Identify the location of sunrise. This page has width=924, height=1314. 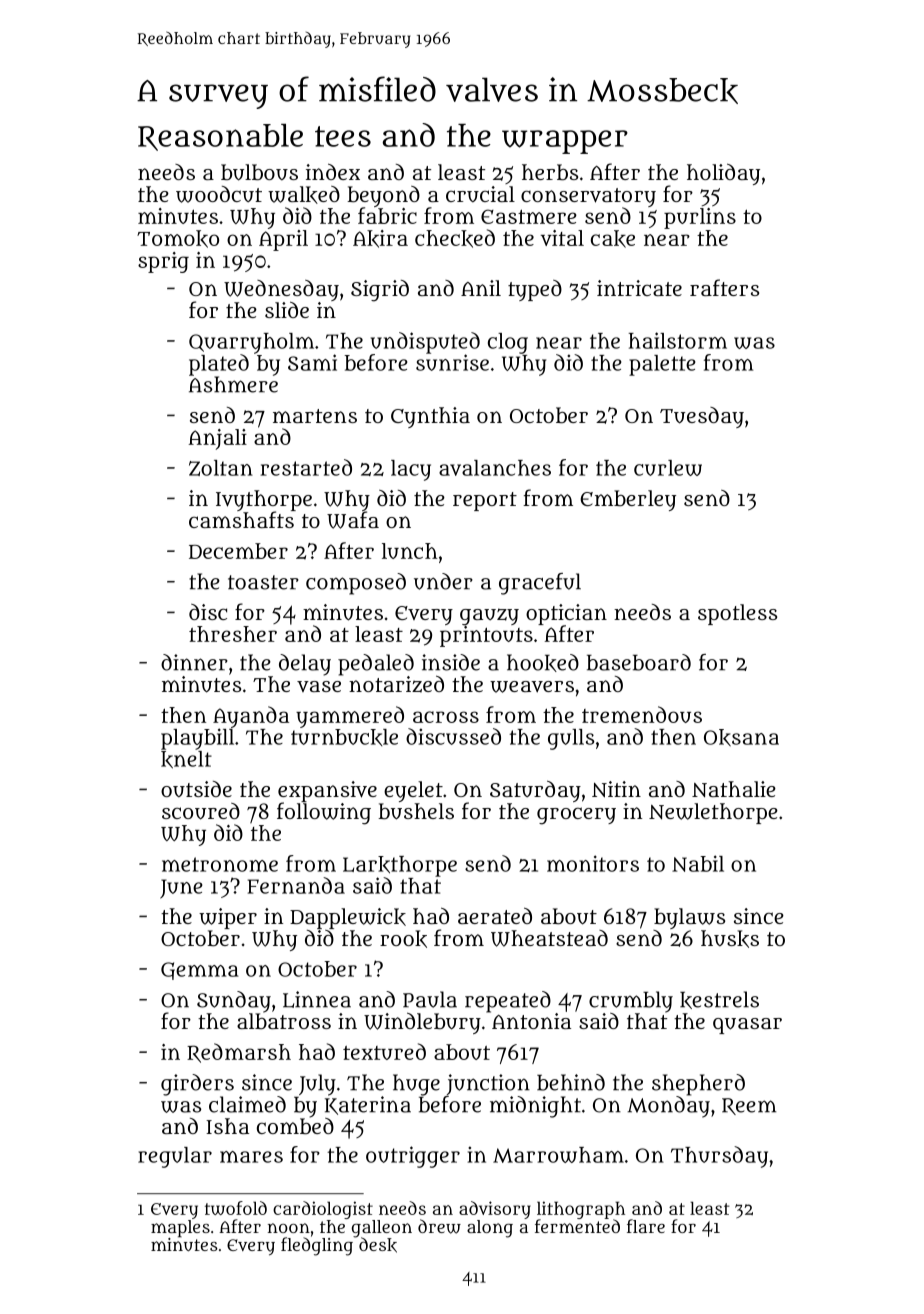
(452, 362).
